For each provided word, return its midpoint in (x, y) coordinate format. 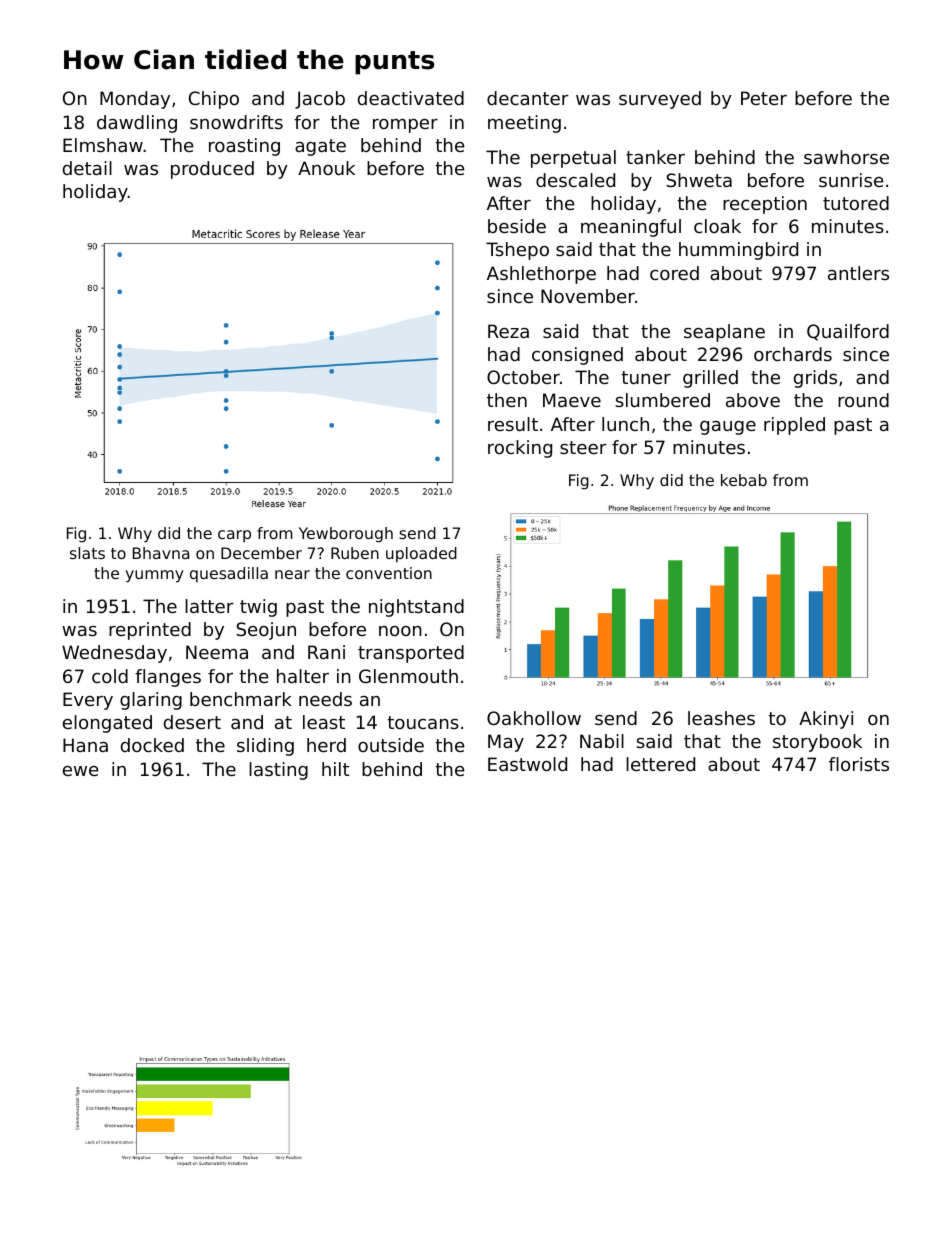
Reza (508, 331)
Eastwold (527, 764)
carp (234, 536)
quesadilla (229, 574)
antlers (858, 273)
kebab (744, 480)
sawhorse (846, 157)
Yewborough (346, 535)
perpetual (573, 159)
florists (859, 764)
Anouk (326, 168)
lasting (278, 771)
